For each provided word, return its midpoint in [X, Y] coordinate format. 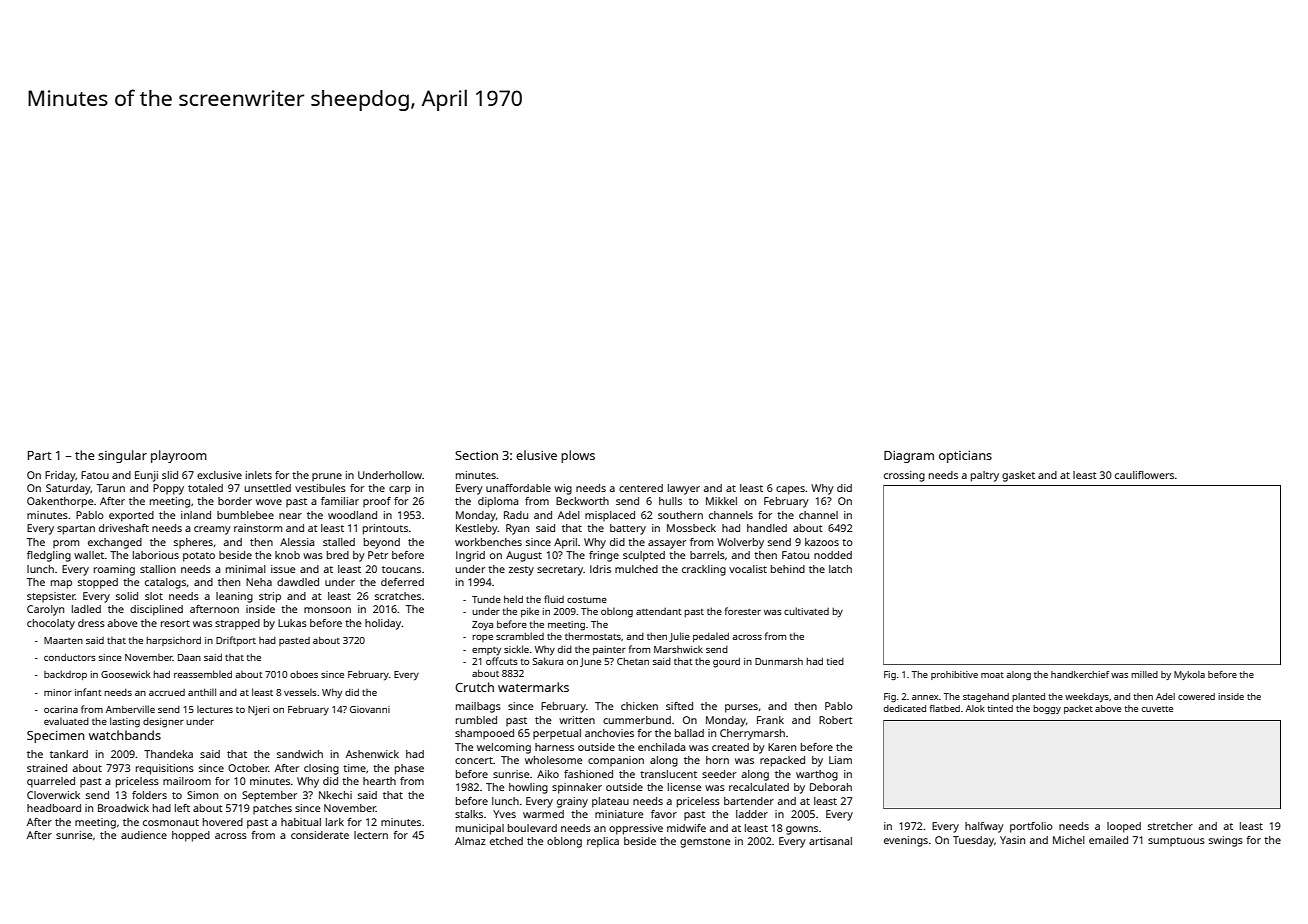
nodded [833, 555]
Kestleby [477, 529]
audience [144, 835]
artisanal [830, 841]
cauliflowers [1144, 475]
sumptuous [1176, 842]
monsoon [327, 610]
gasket [1018, 476]
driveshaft [124, 528]
